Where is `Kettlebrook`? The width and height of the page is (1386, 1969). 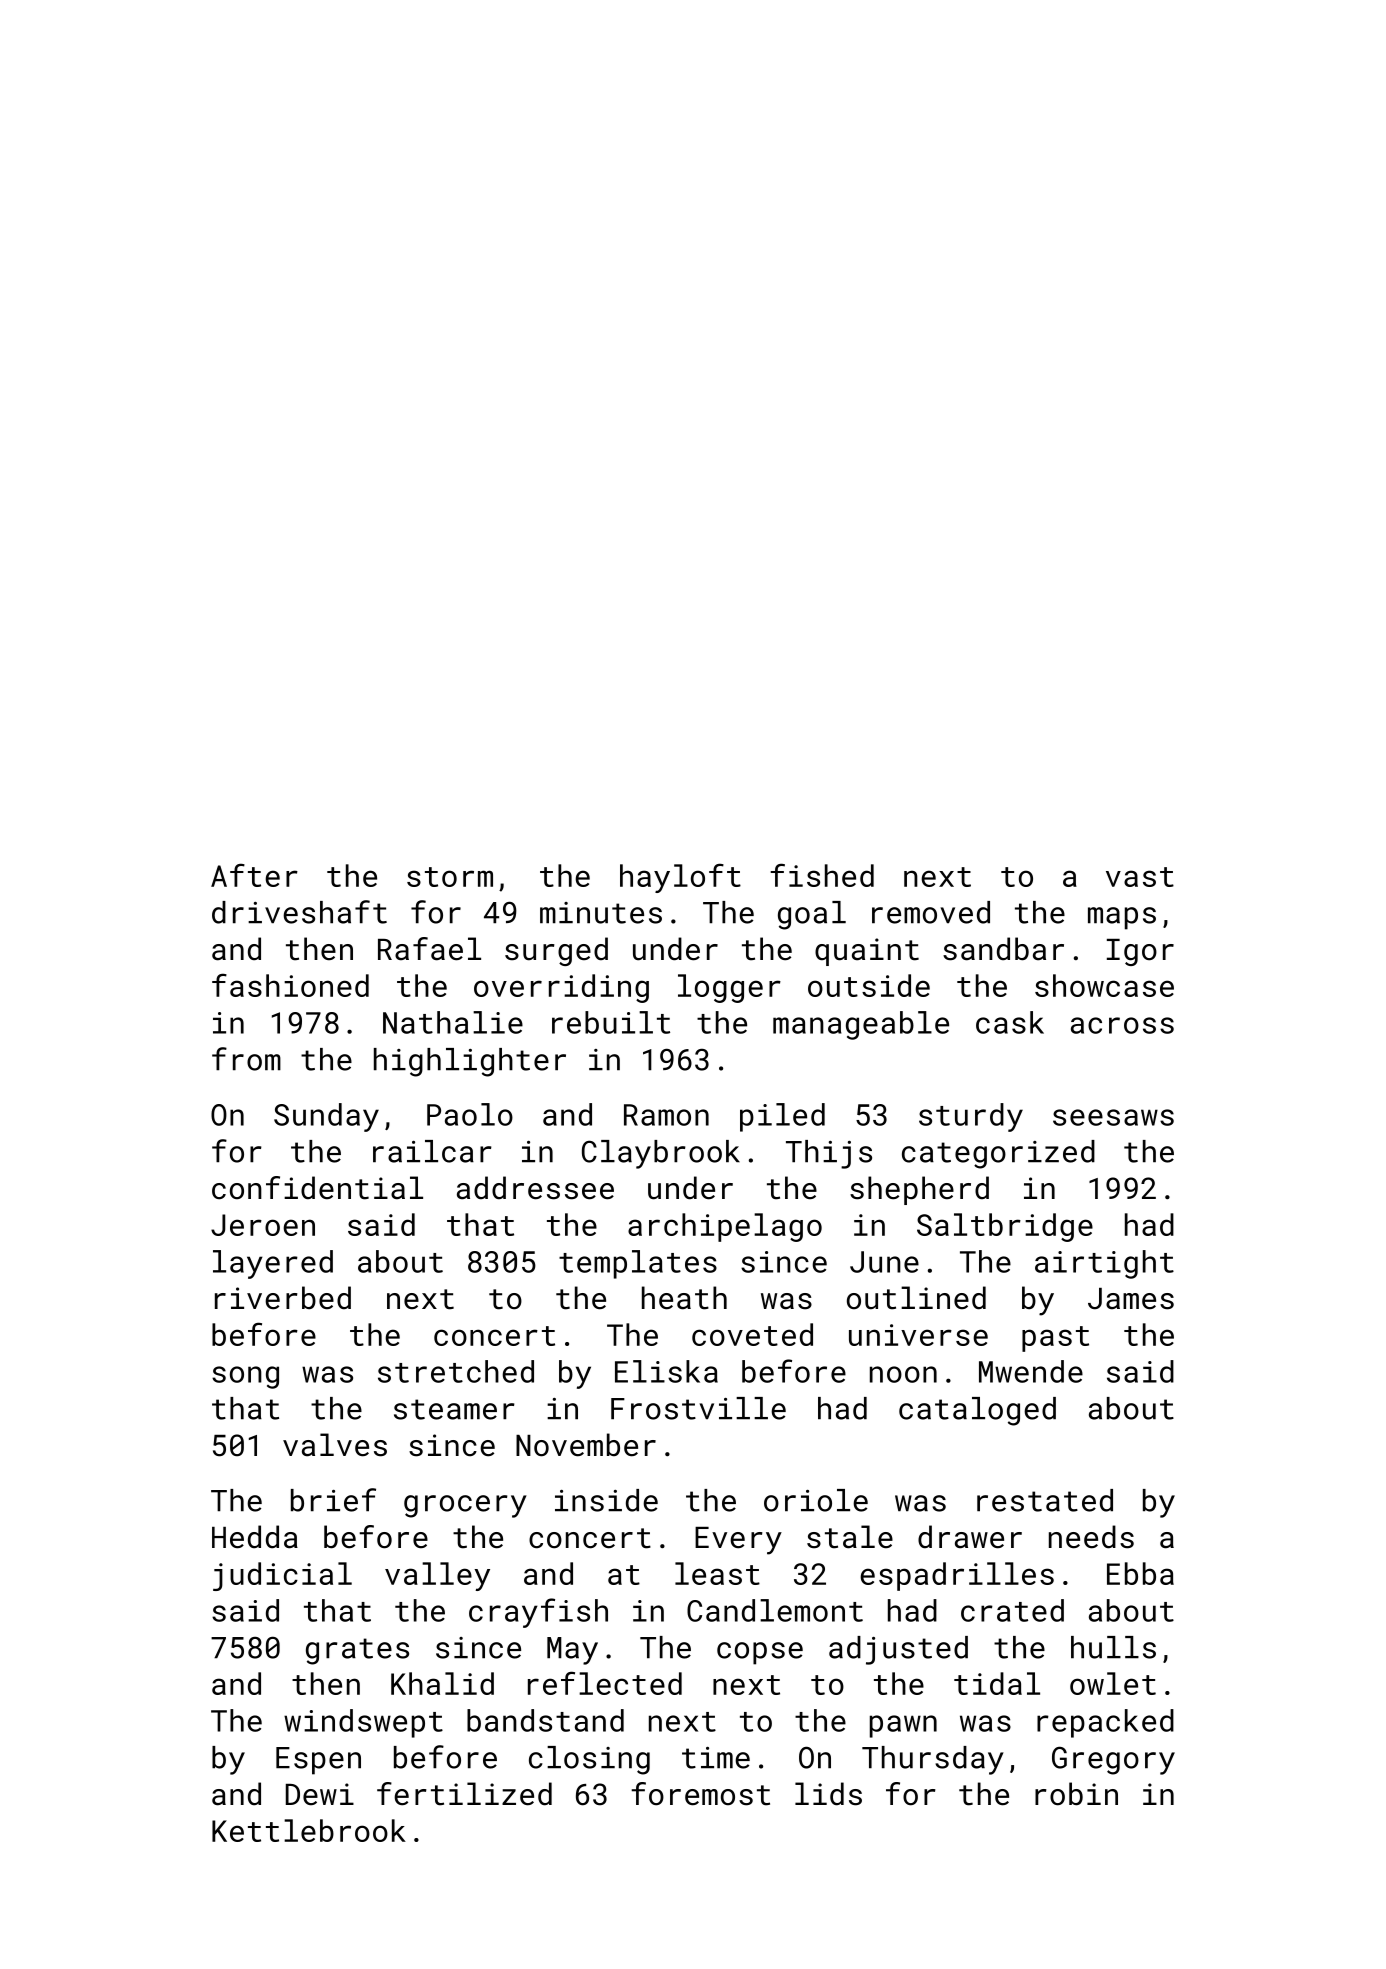
Kettlebrook is located at coordinates (309, 1830).
